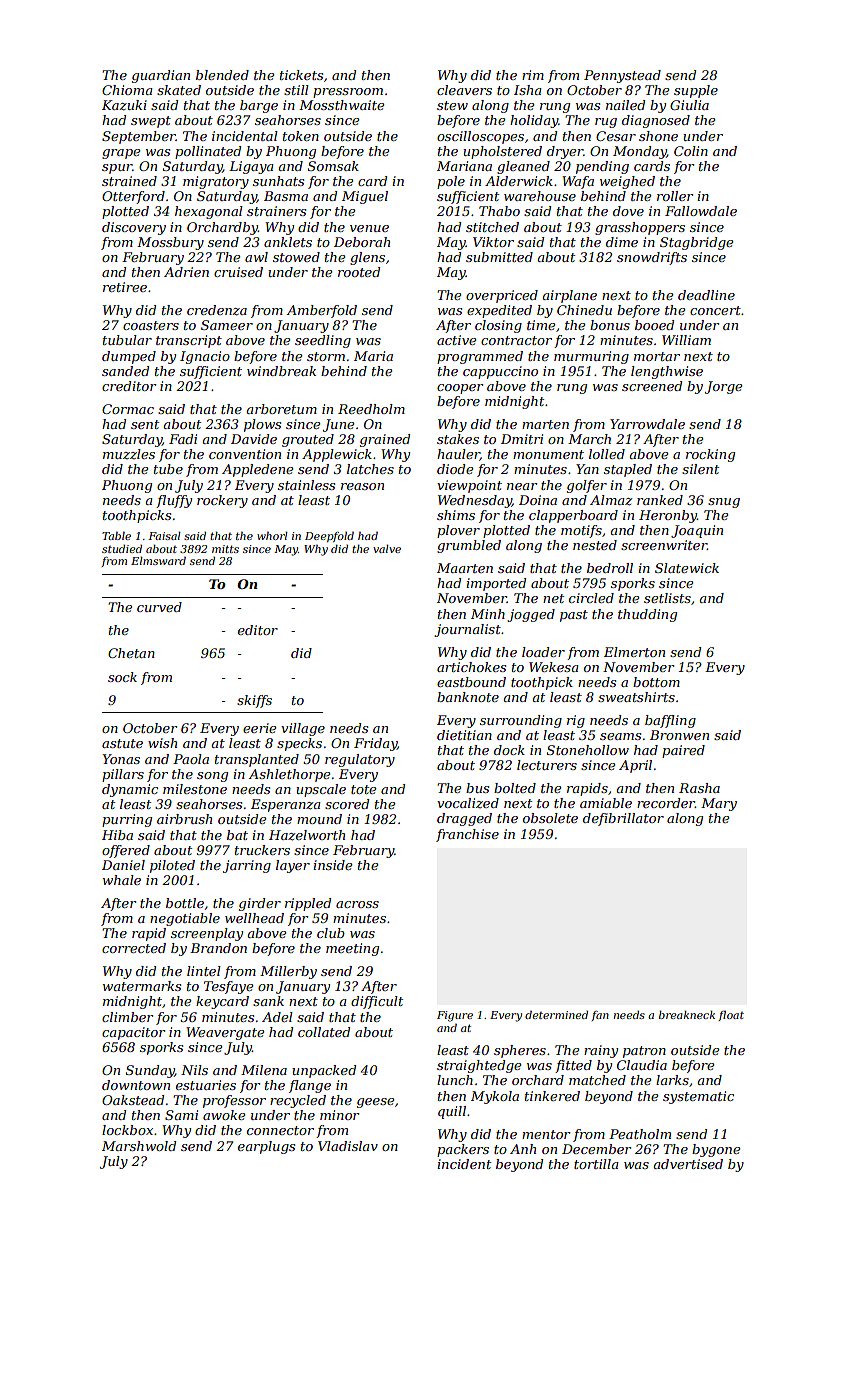 The height and width of the screenshot is (1400, 849). I want to click on larks, so click(672, 1080).
